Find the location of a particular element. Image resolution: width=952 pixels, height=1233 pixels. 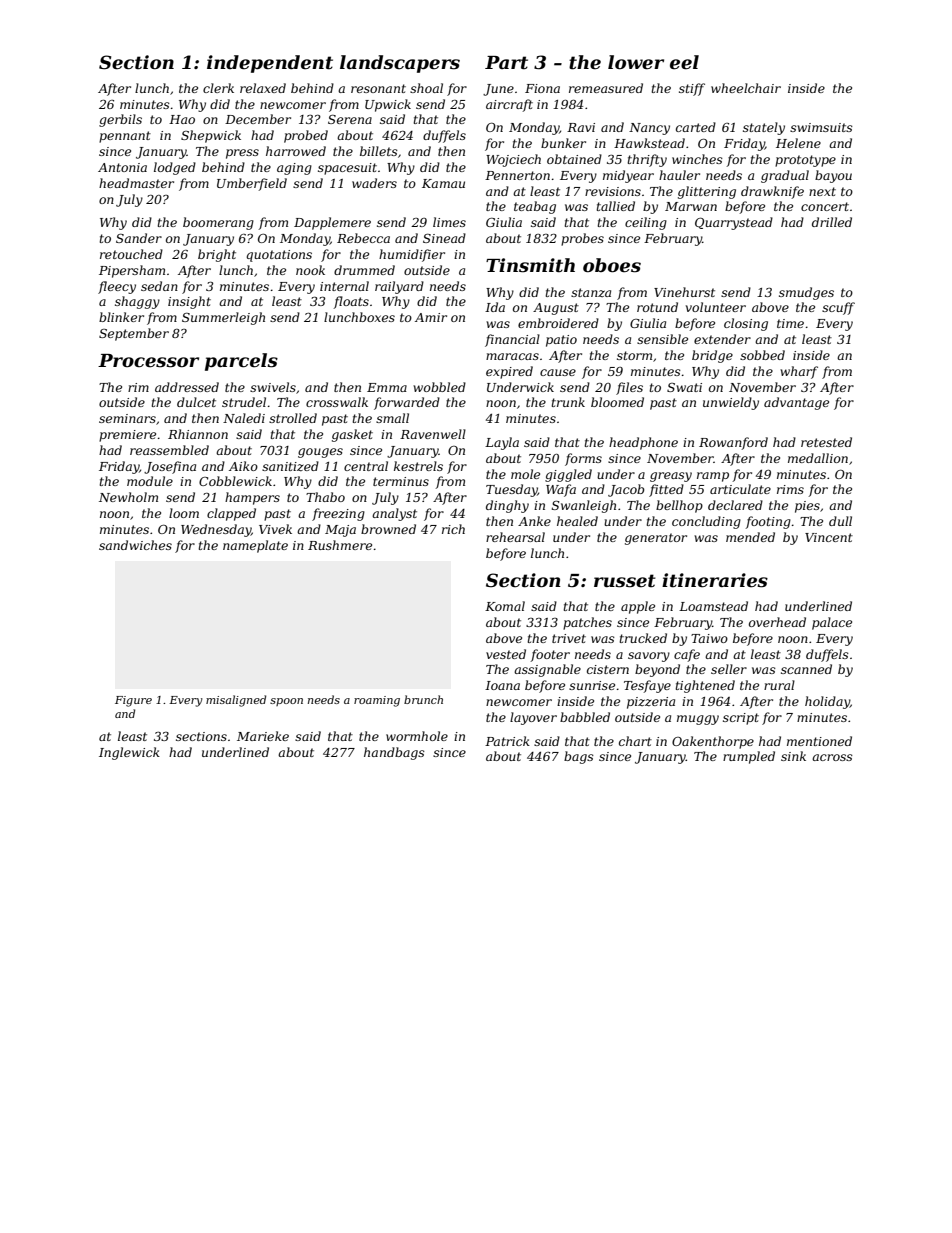

misaligned is located at coordinates (236, 701).
